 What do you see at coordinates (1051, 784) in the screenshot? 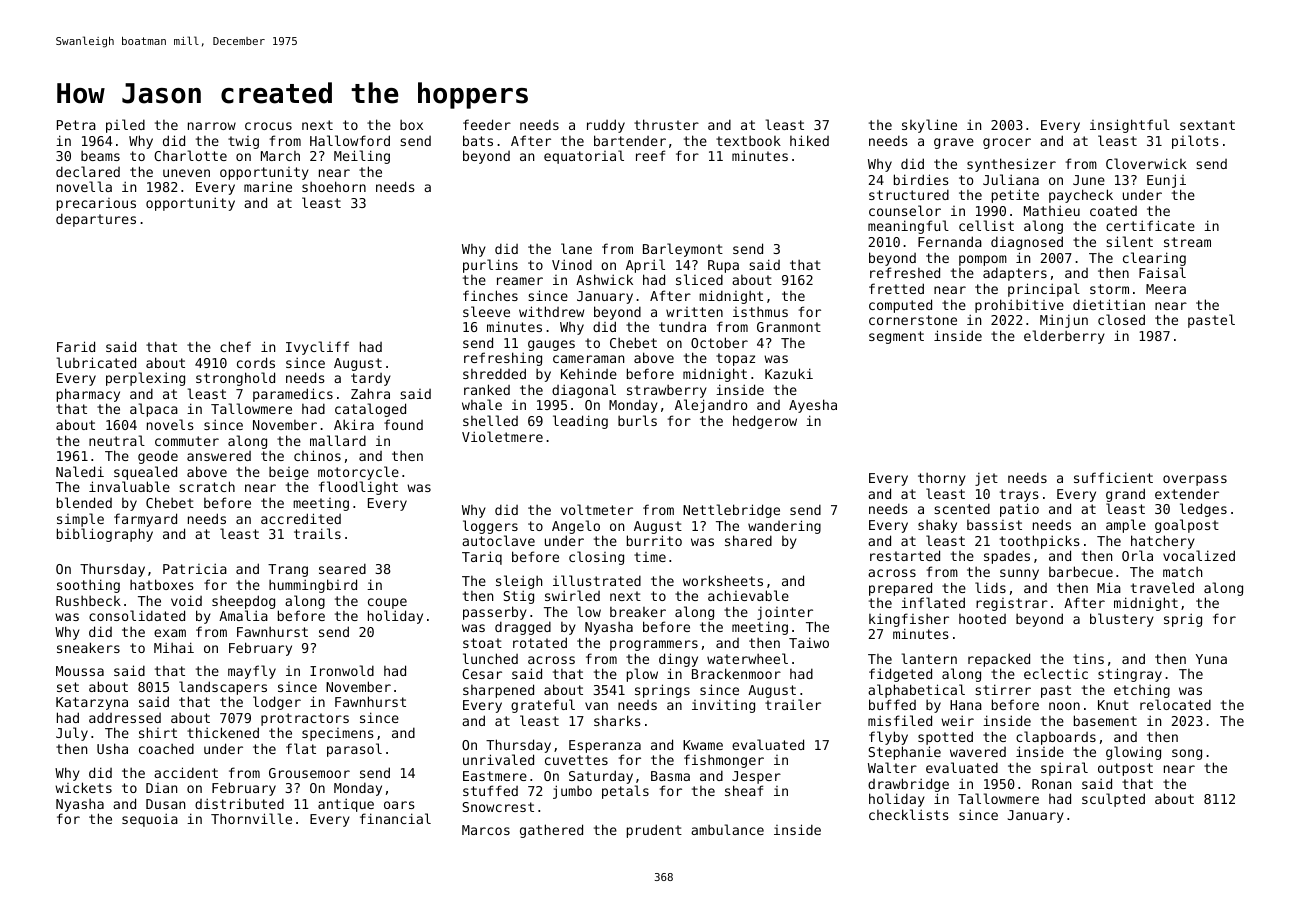
I see `Ronan` at bounding box center [1051, 784].
